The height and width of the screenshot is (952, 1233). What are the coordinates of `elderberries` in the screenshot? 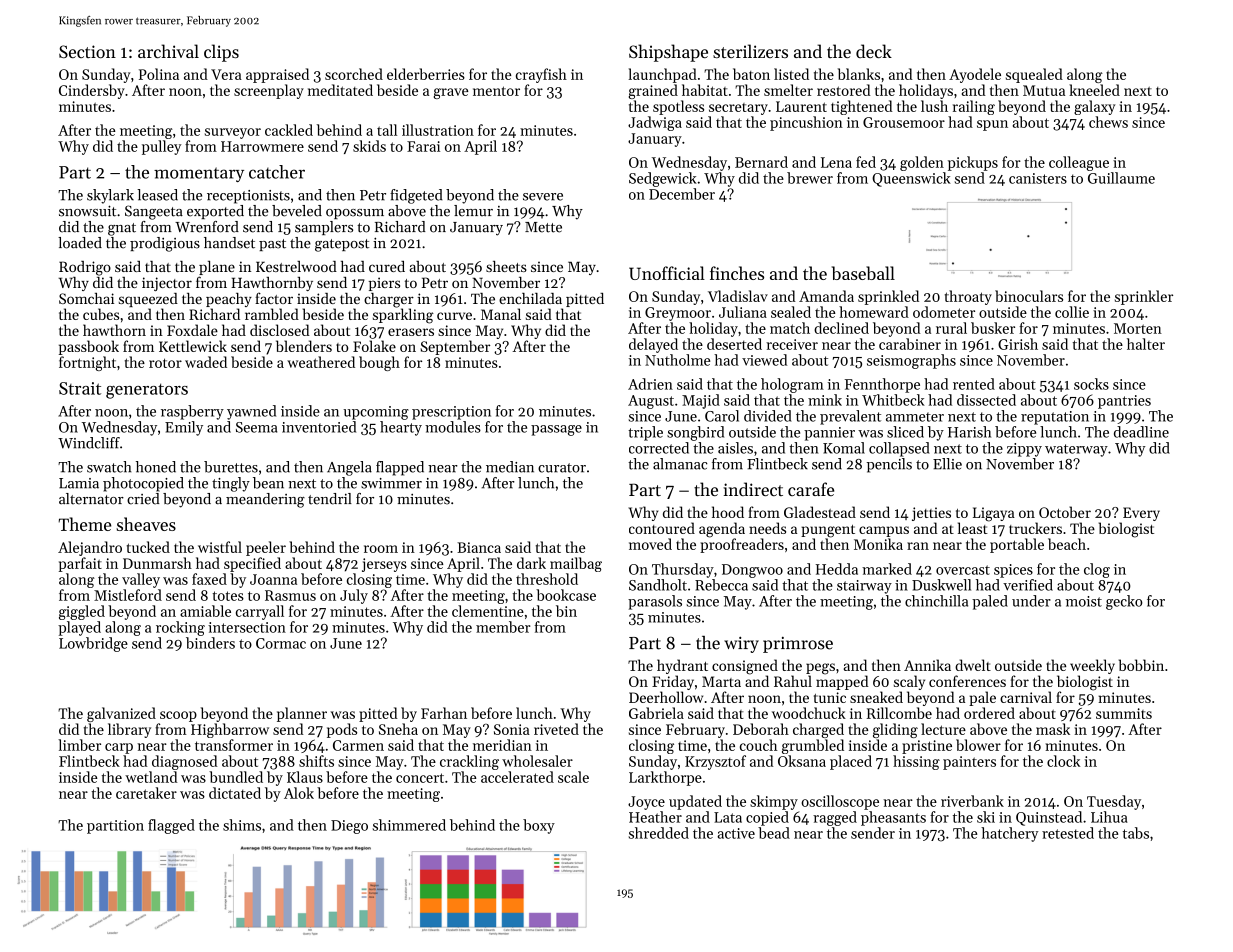 It's located at (426, 74).
